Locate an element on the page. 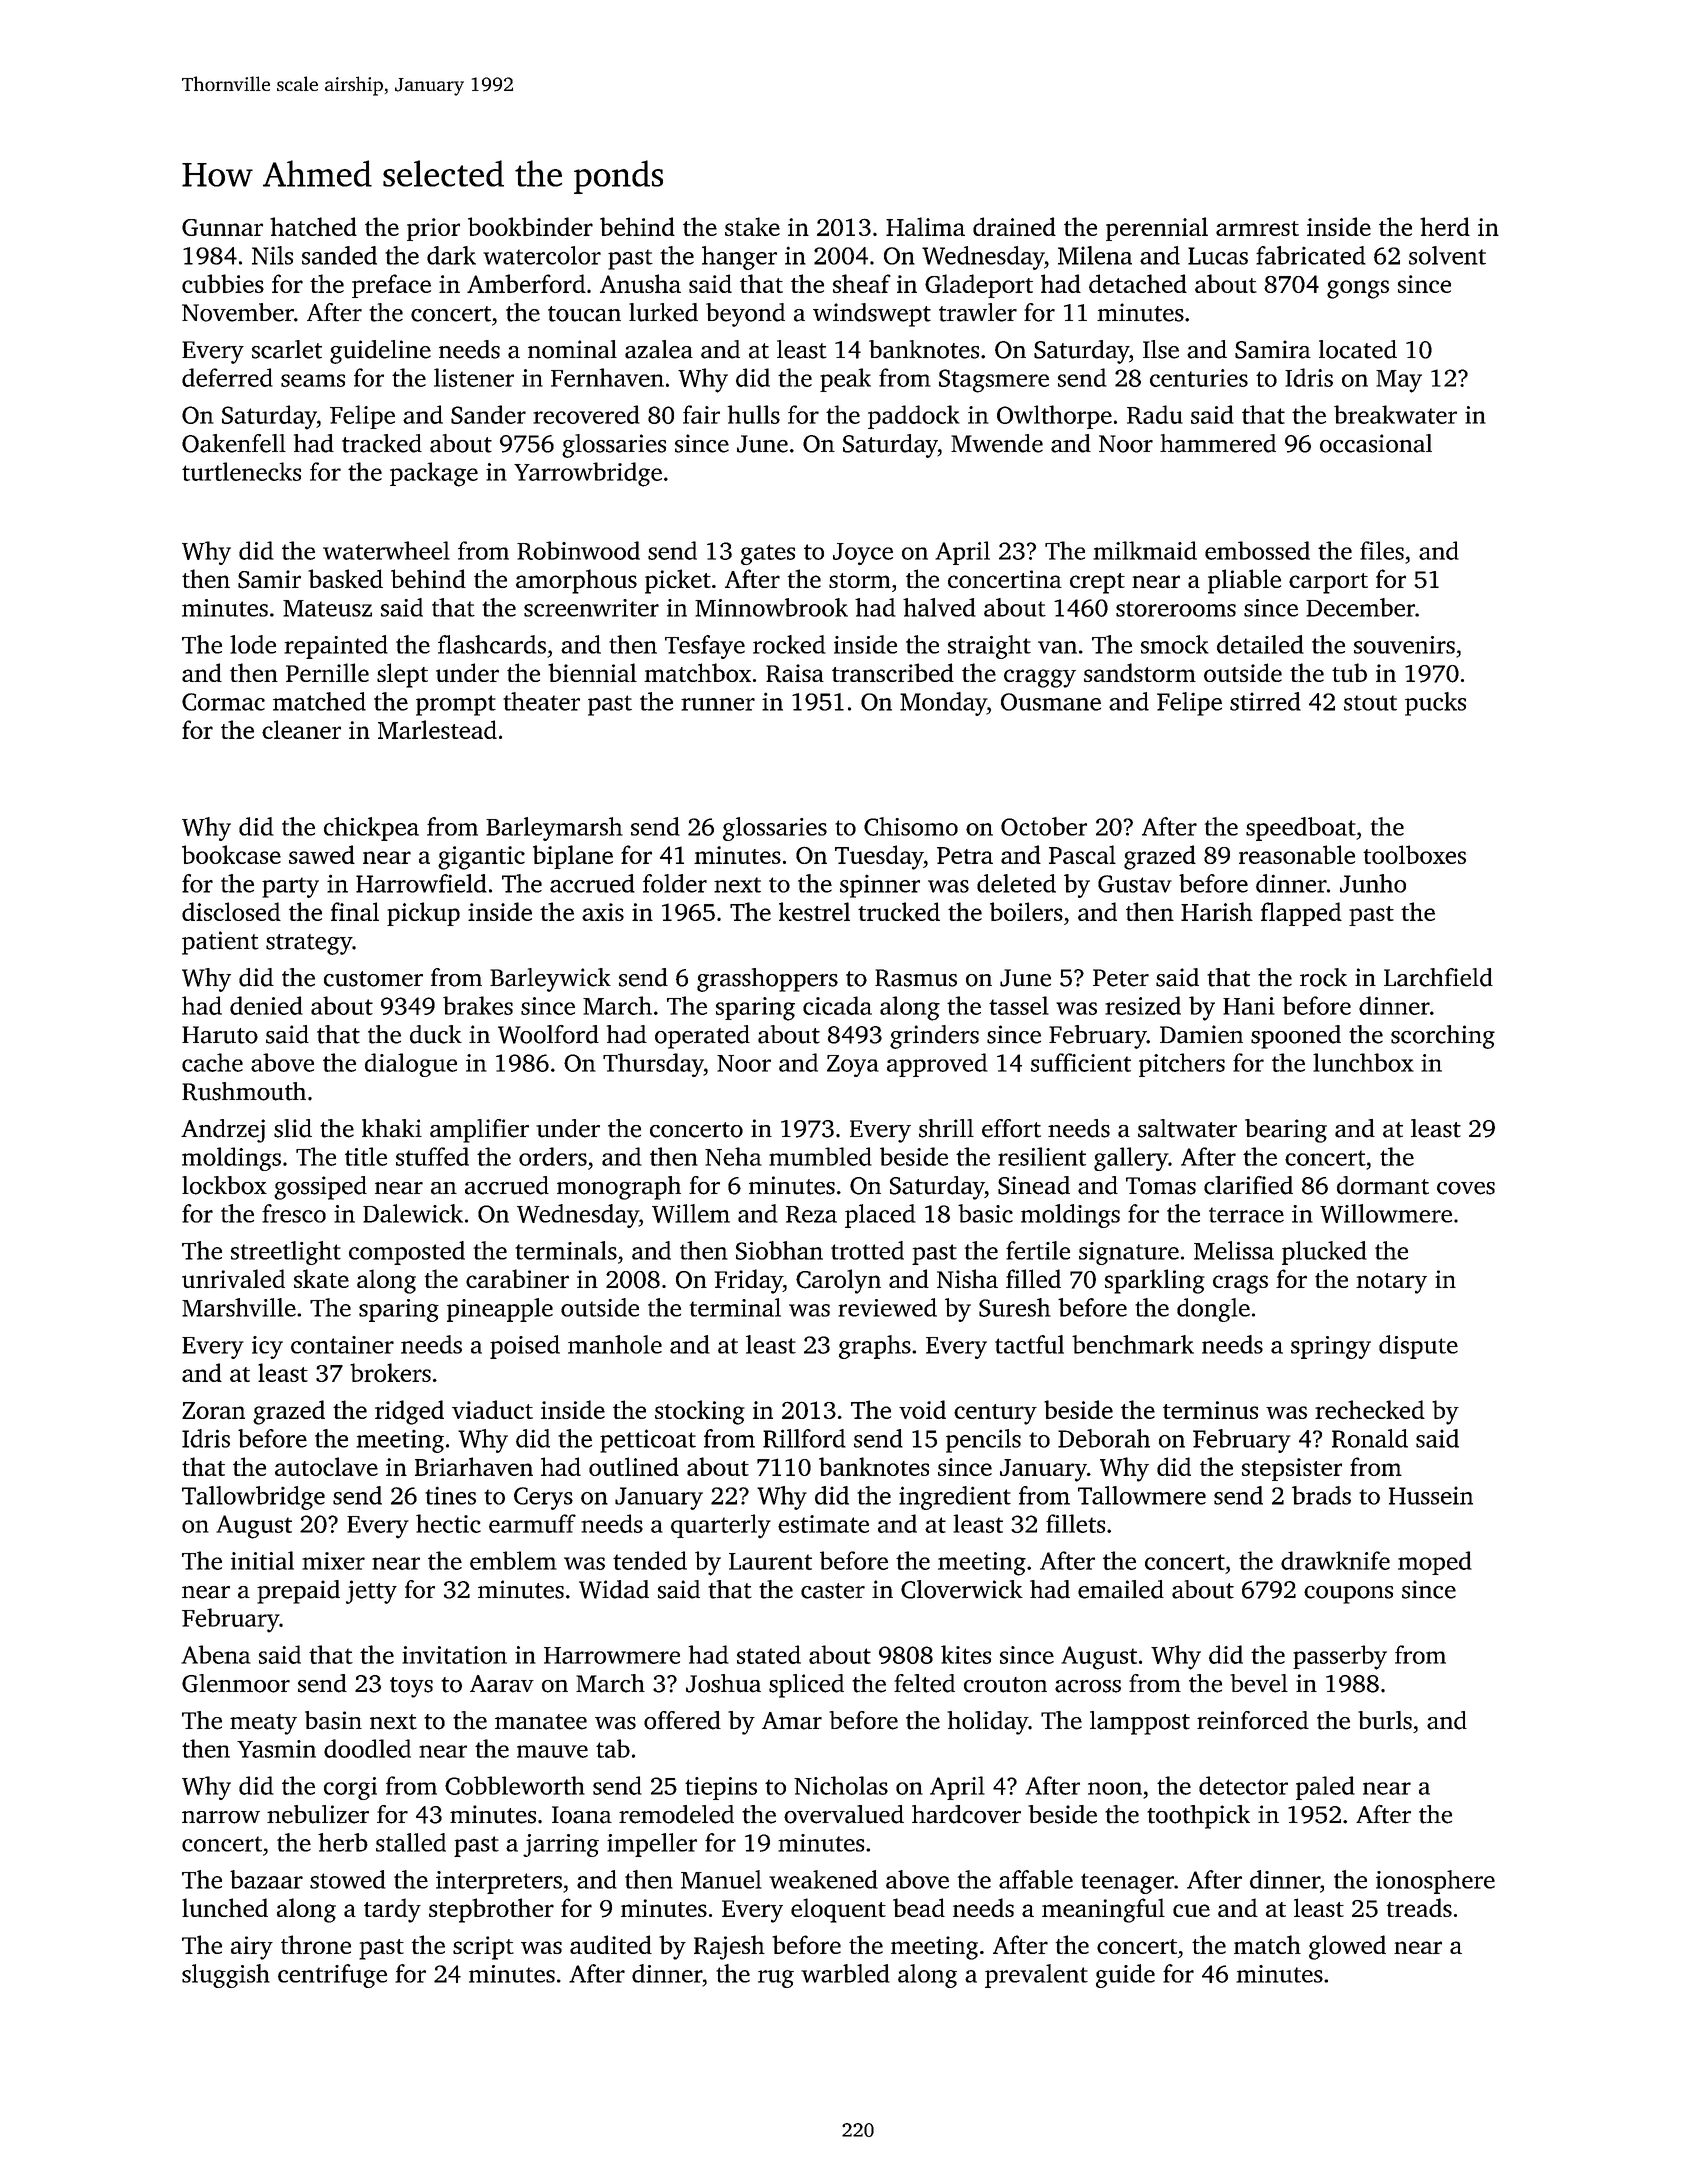 The width and height of the page is (1683, 2178). spooned is located at coordinates (1296, 1037).
